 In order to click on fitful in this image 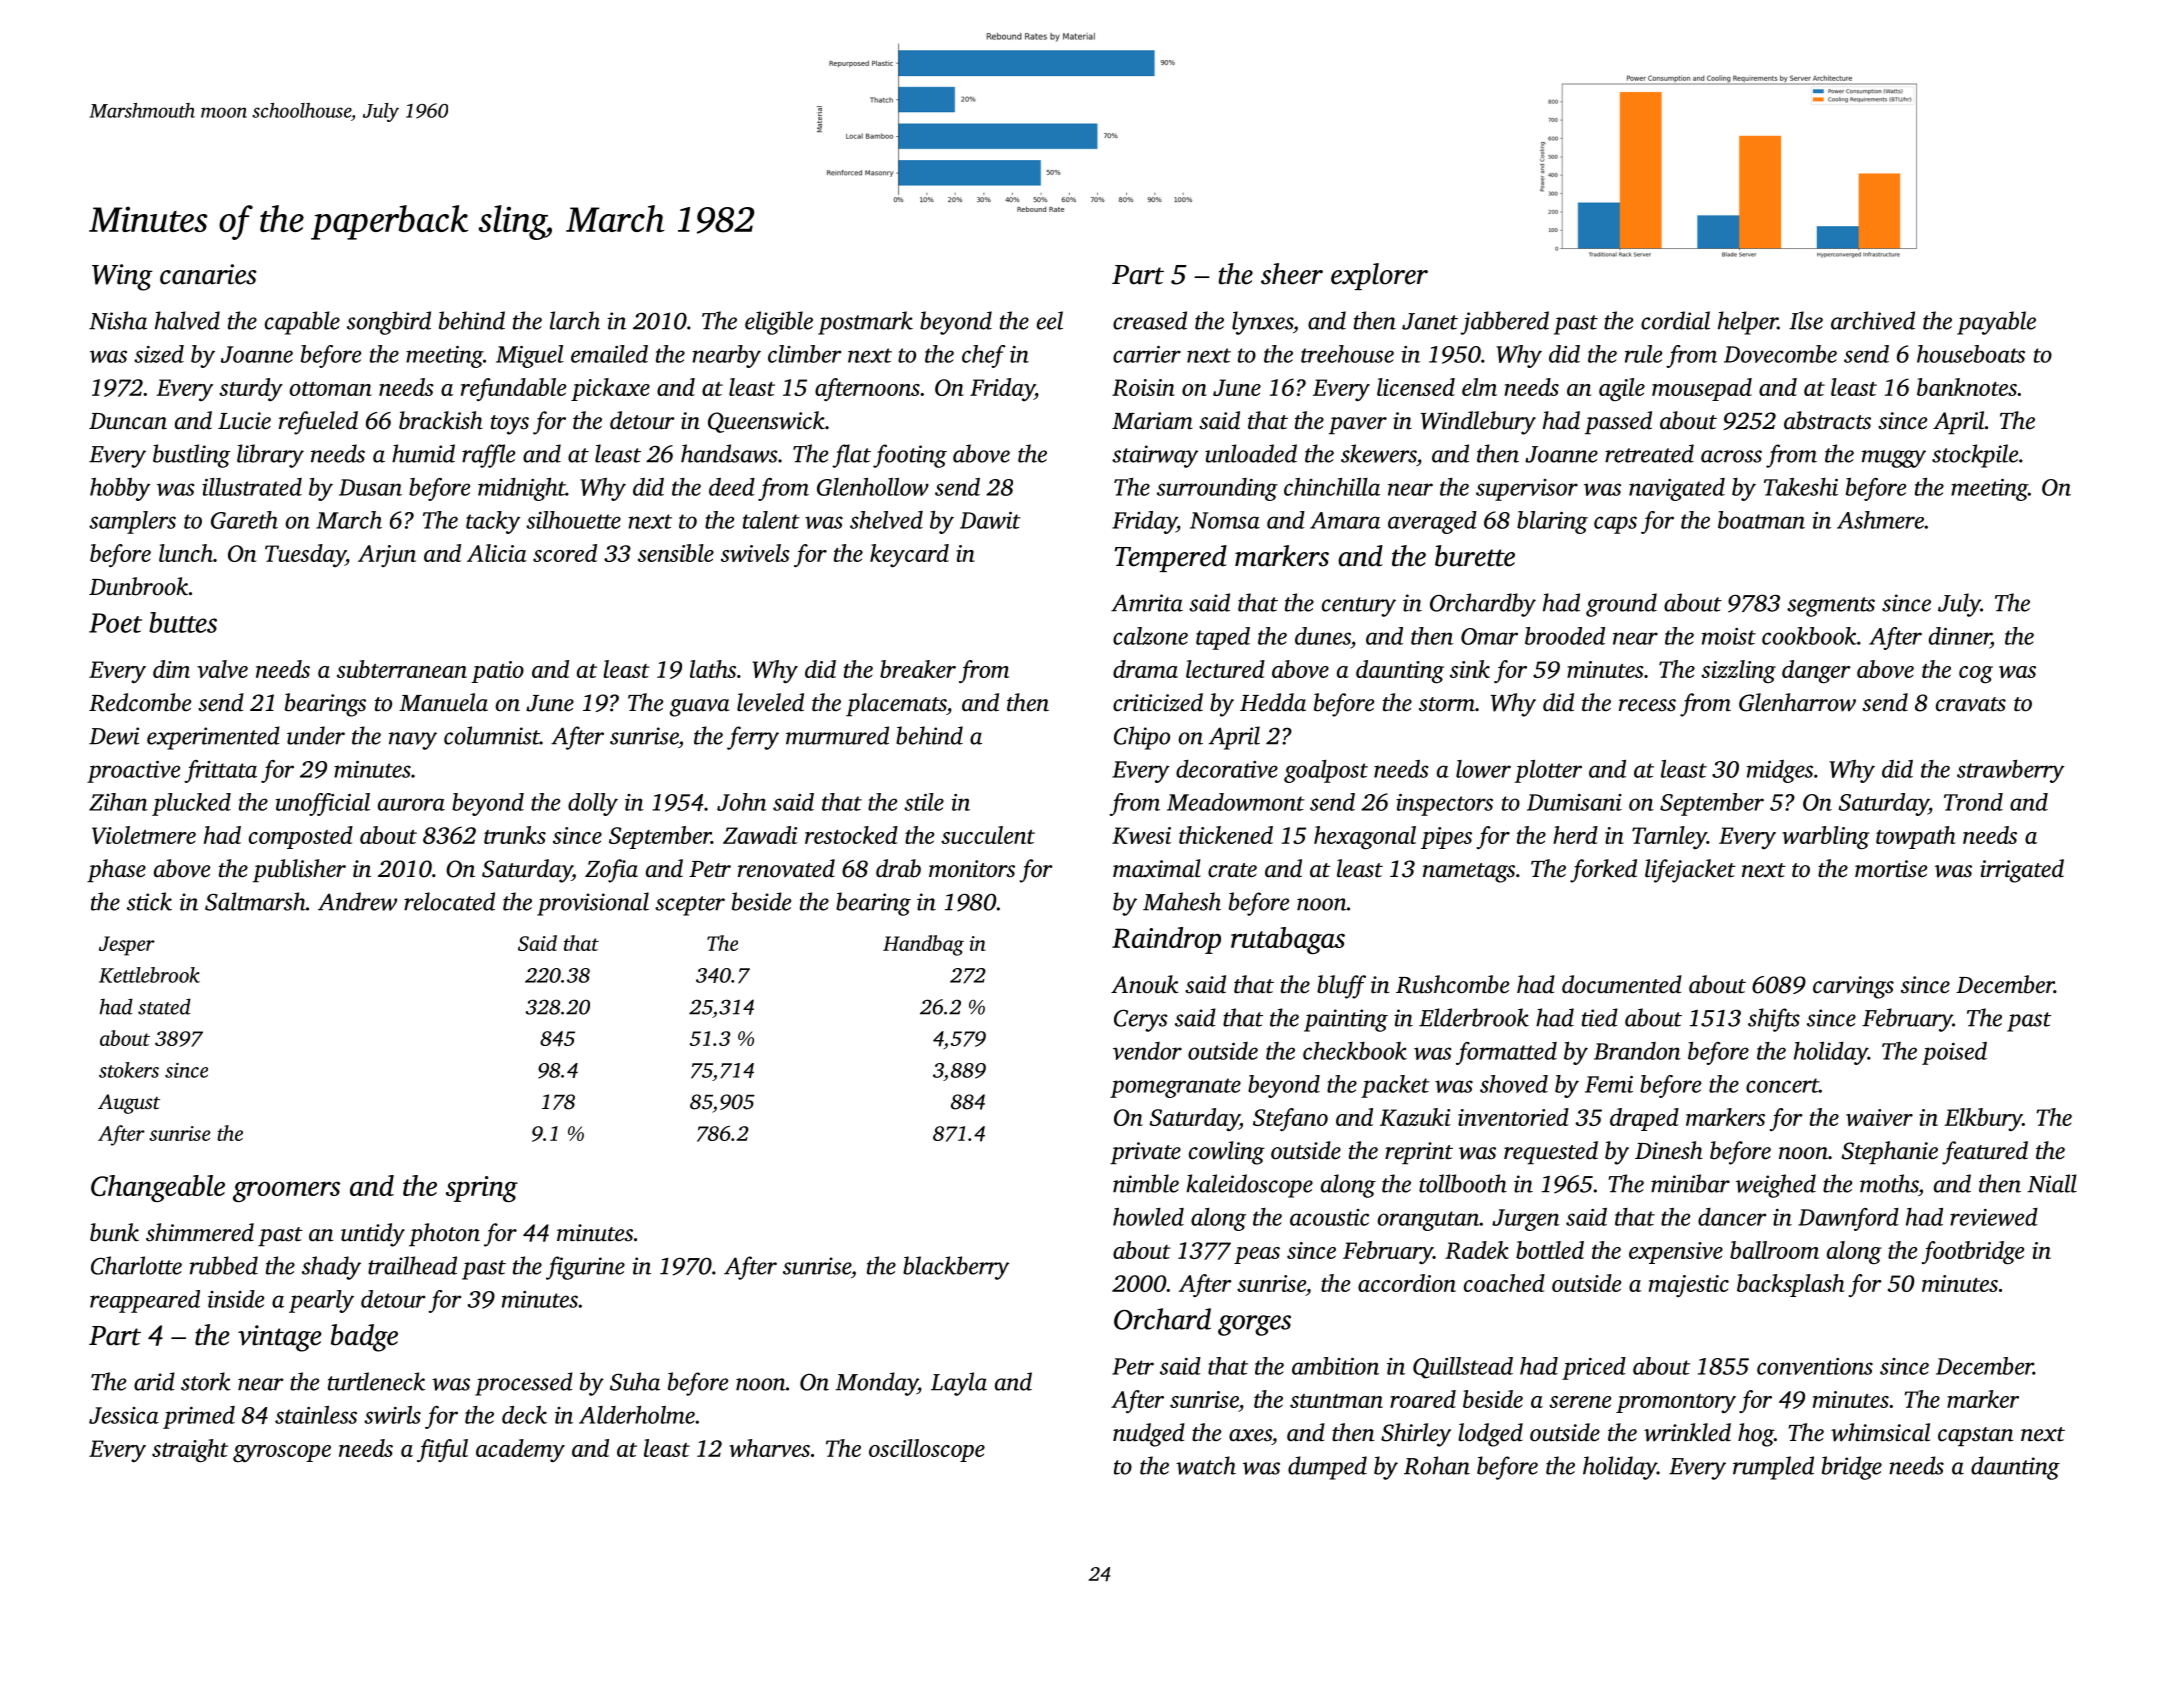, I will do `click(442, 1450)`.
